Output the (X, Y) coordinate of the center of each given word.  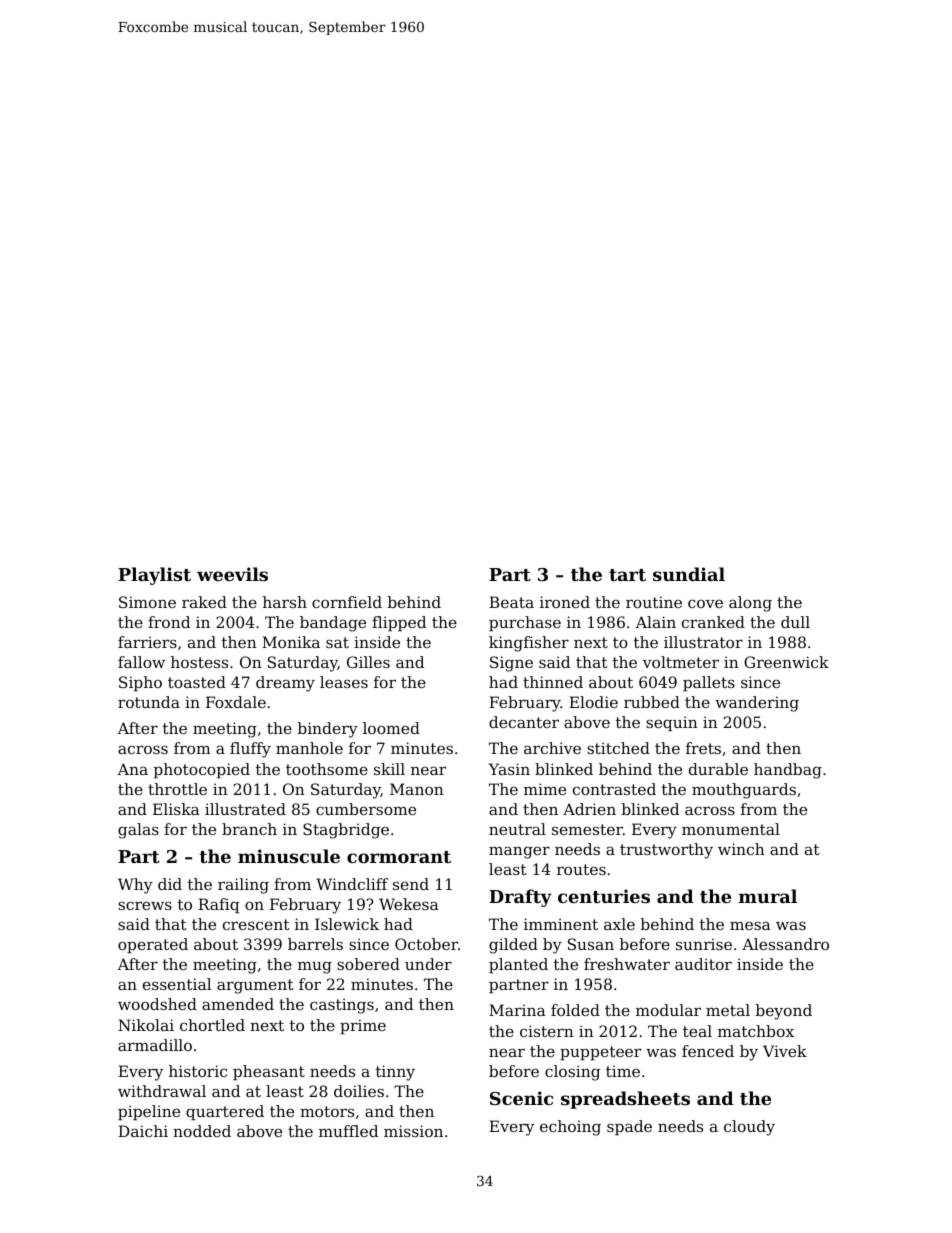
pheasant (269, 1072)
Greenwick (786, 662)
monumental (731, 829)
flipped (399, 623)
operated (153, 945)
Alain (655, 622)
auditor (703, 964)
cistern (547, 1031)
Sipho (140, 683)
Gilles (368, 662)
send (411, 884)
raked (204, 602)
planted (518, 965)
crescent (256, 924)
